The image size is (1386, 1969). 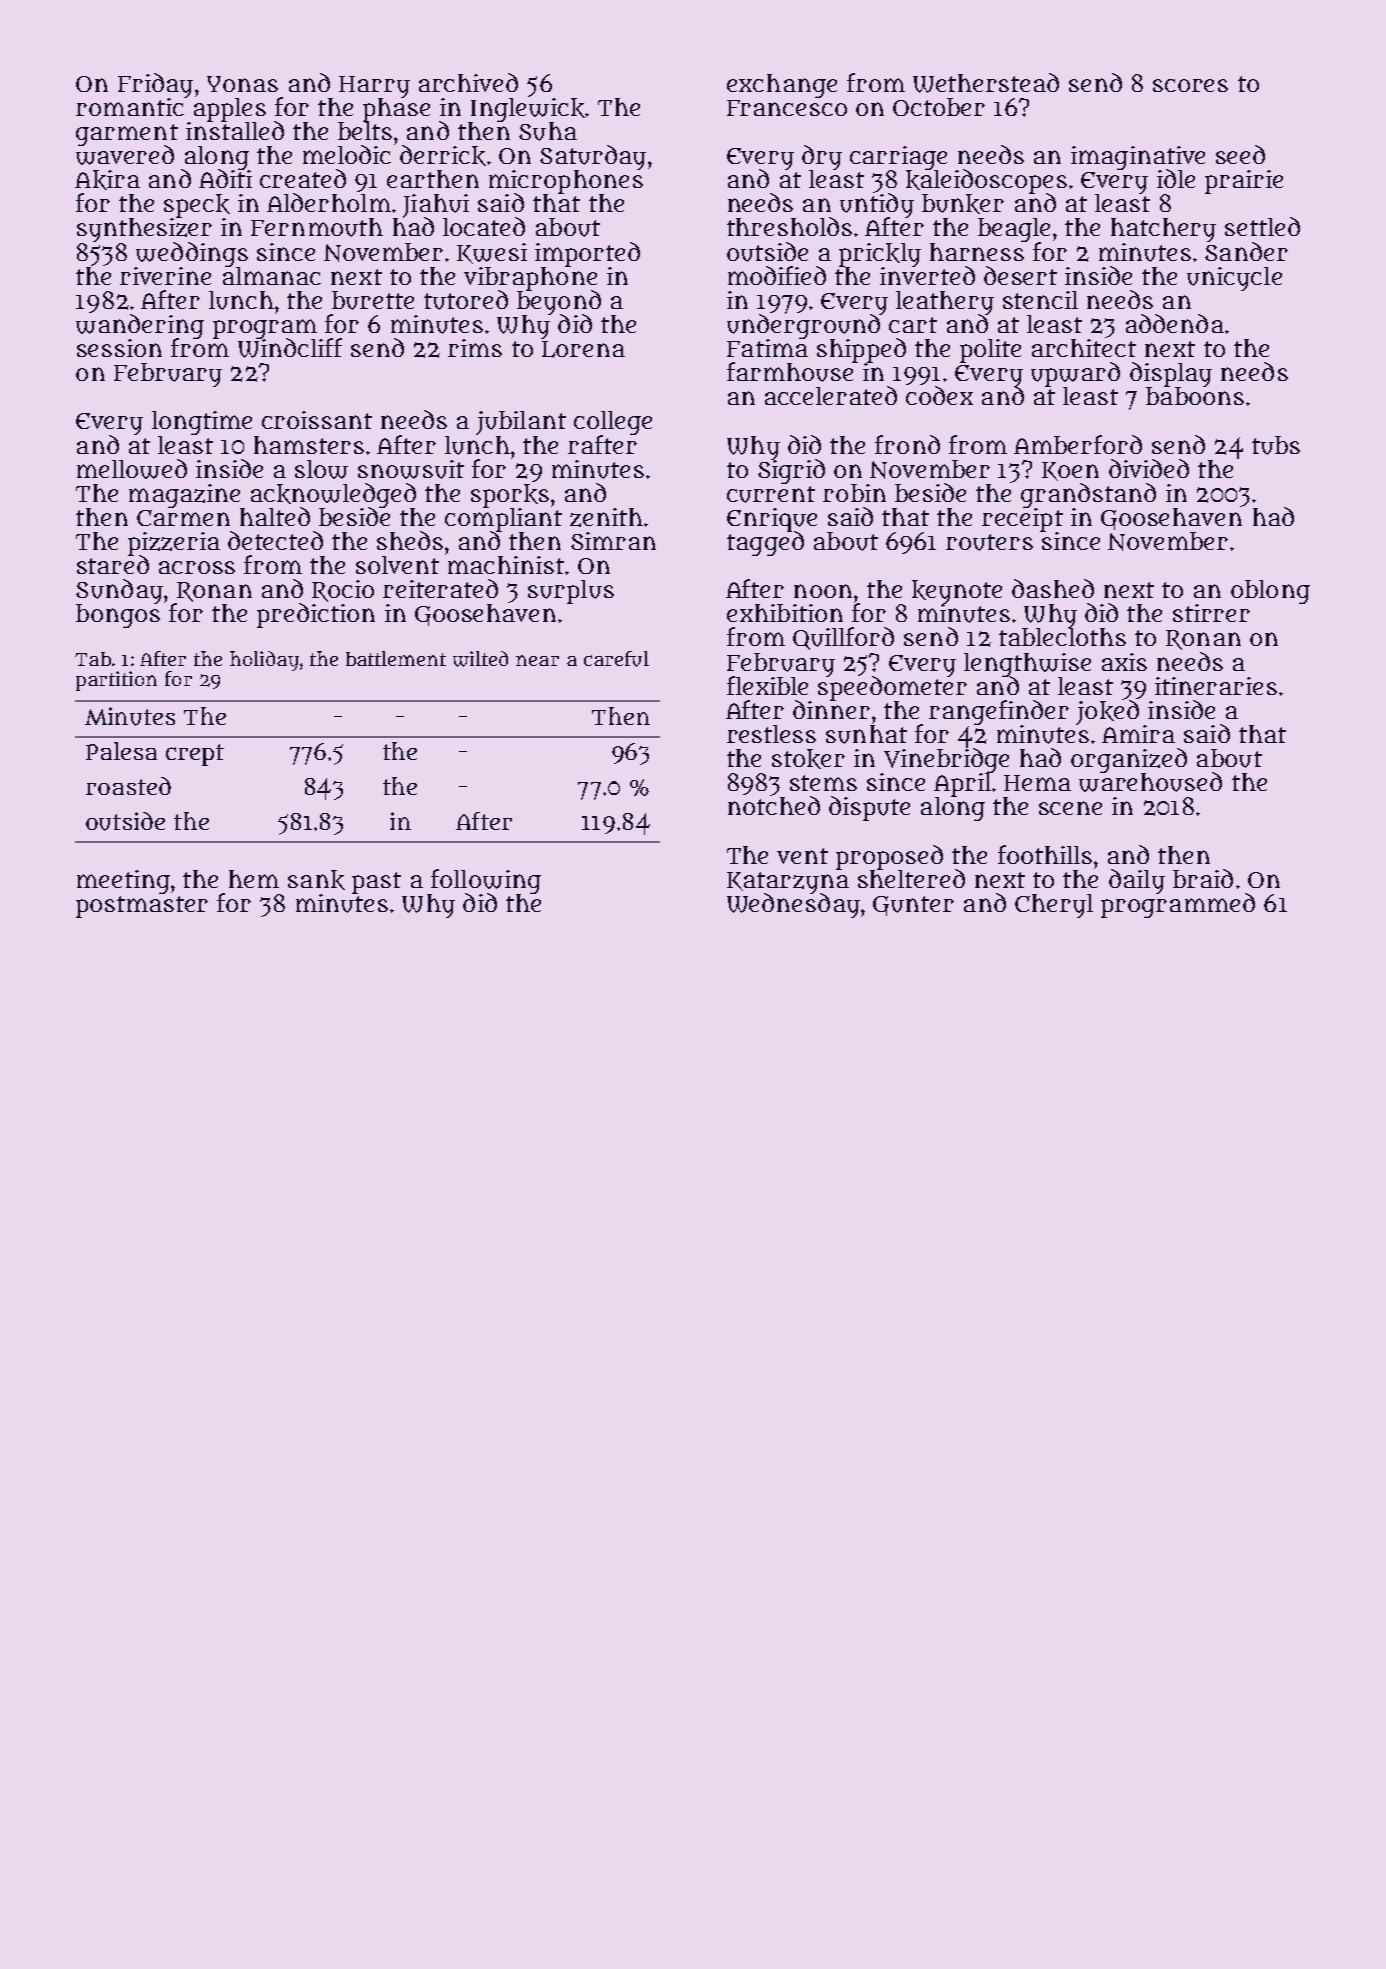 I want to click on exchange, so click(x=782, y=86).
